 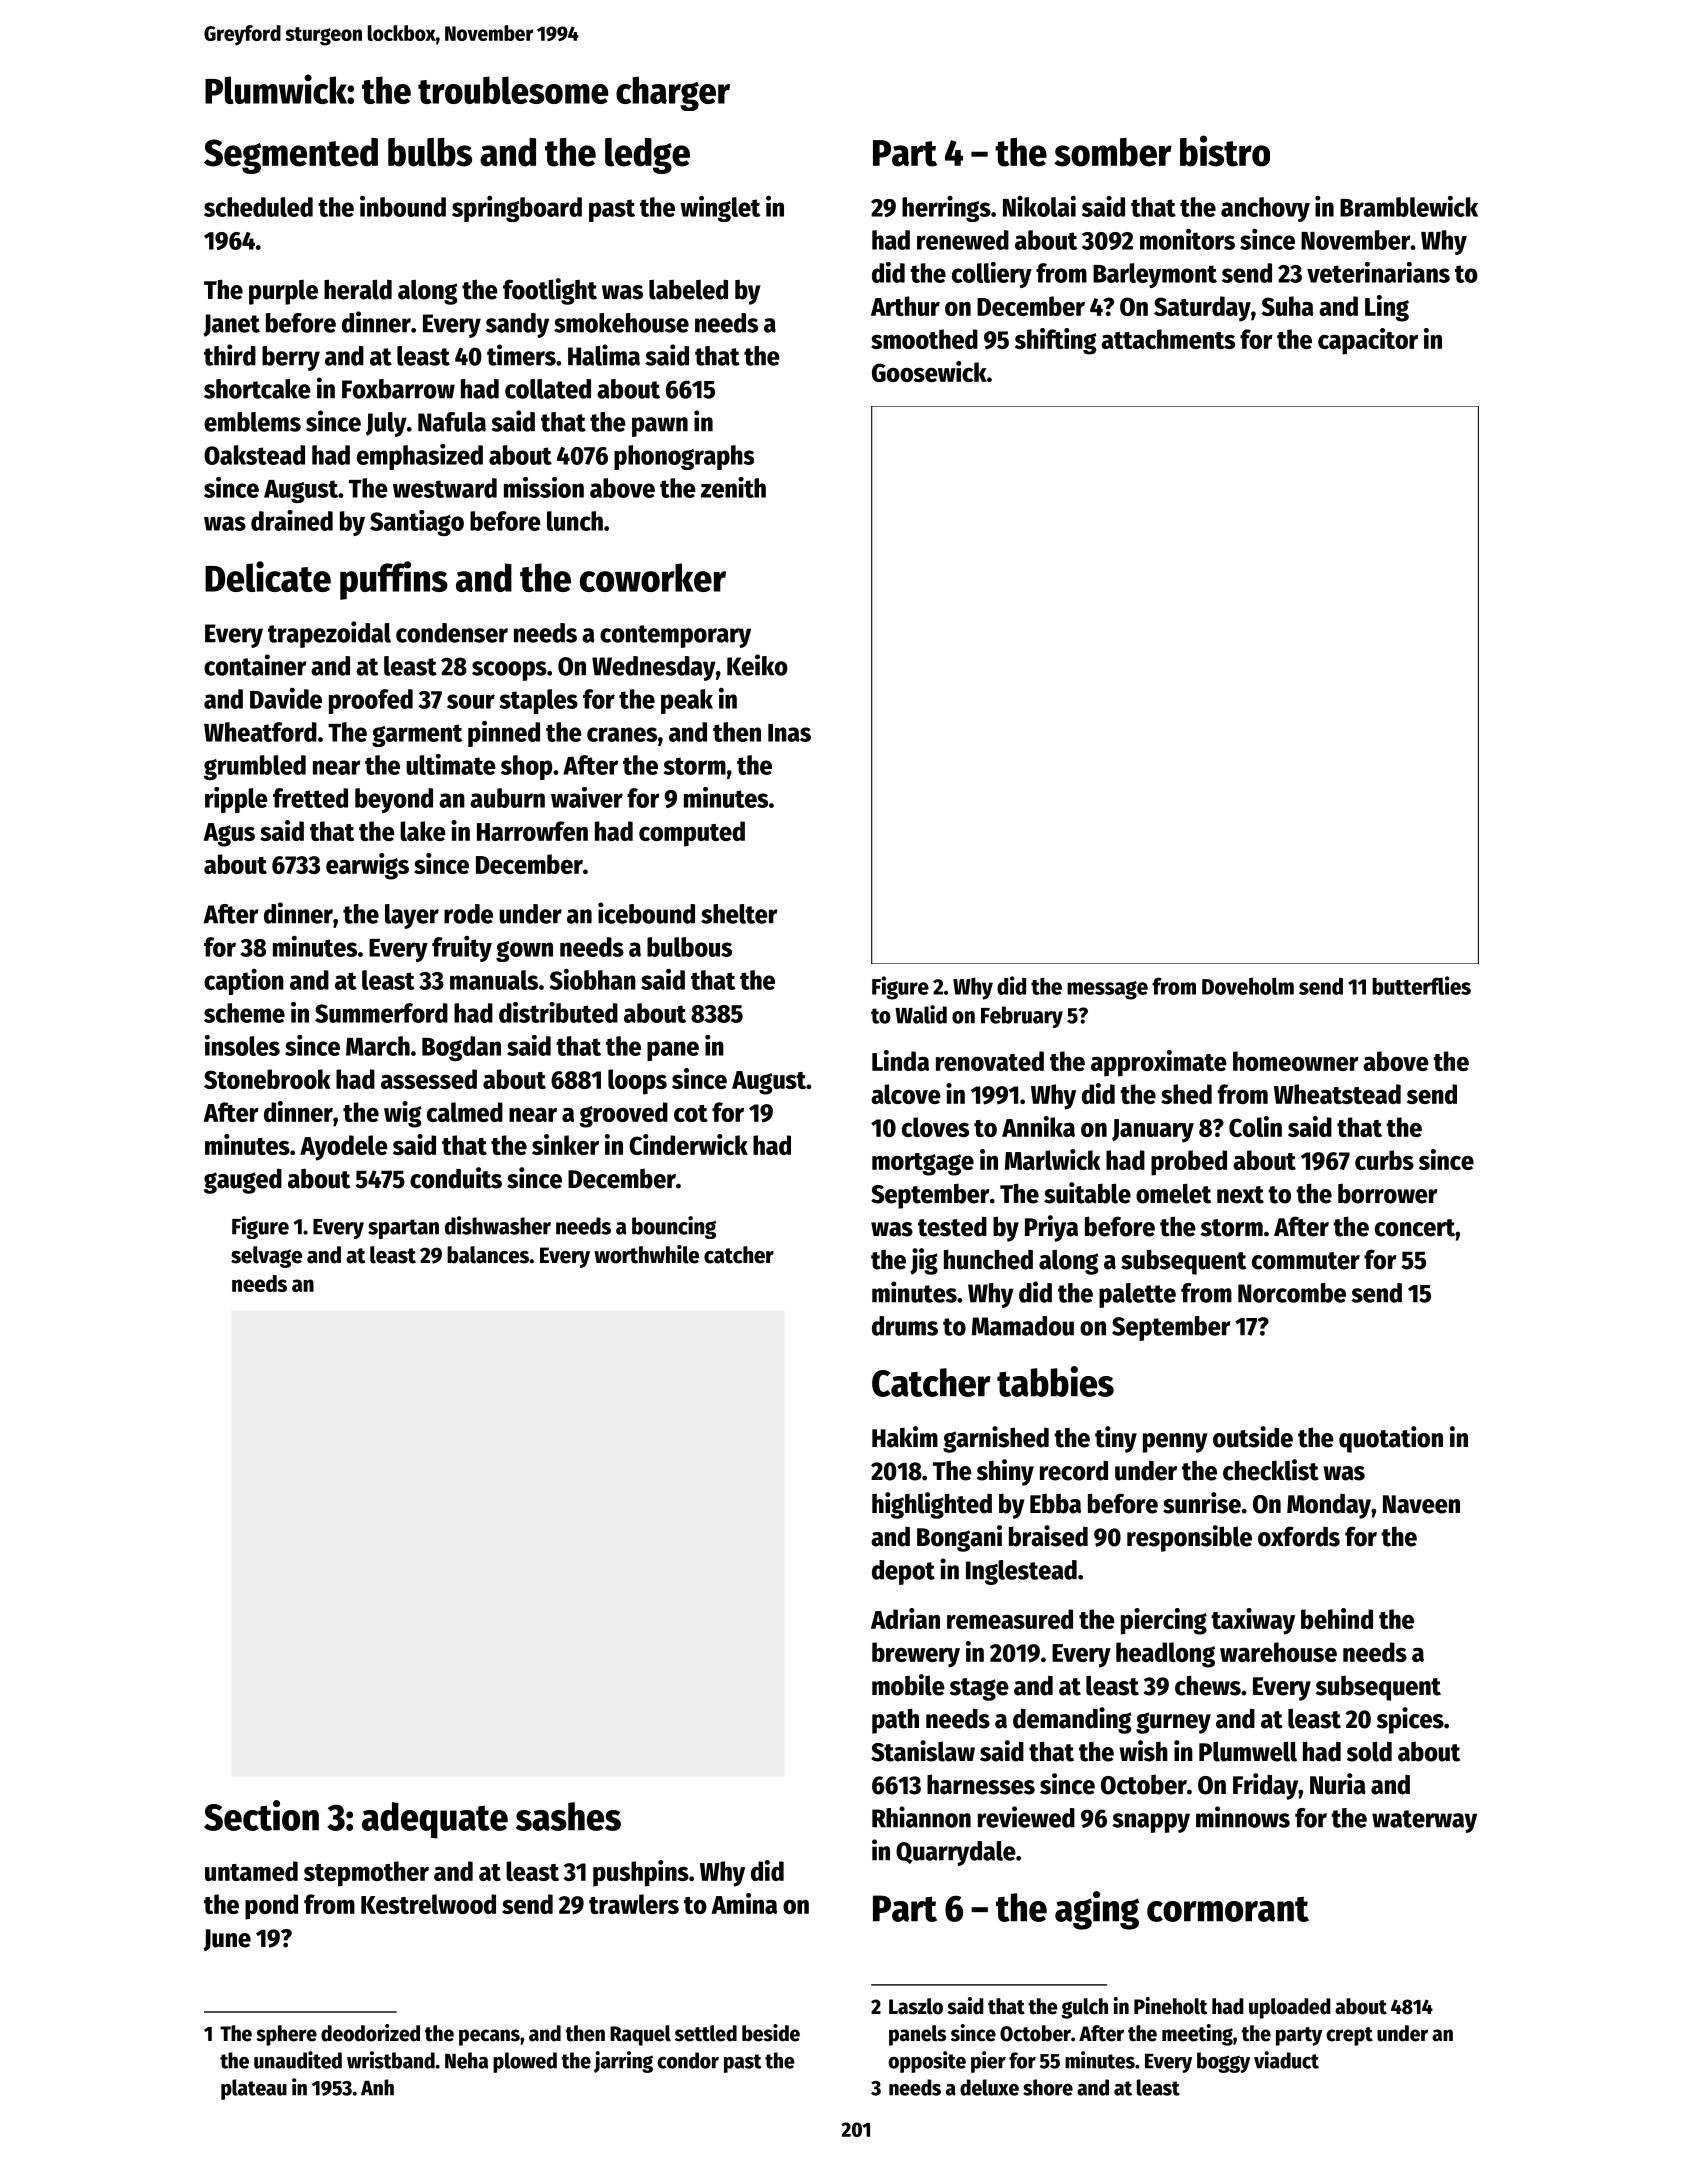 I want to click on condor, so click(x=688, y=2060).
